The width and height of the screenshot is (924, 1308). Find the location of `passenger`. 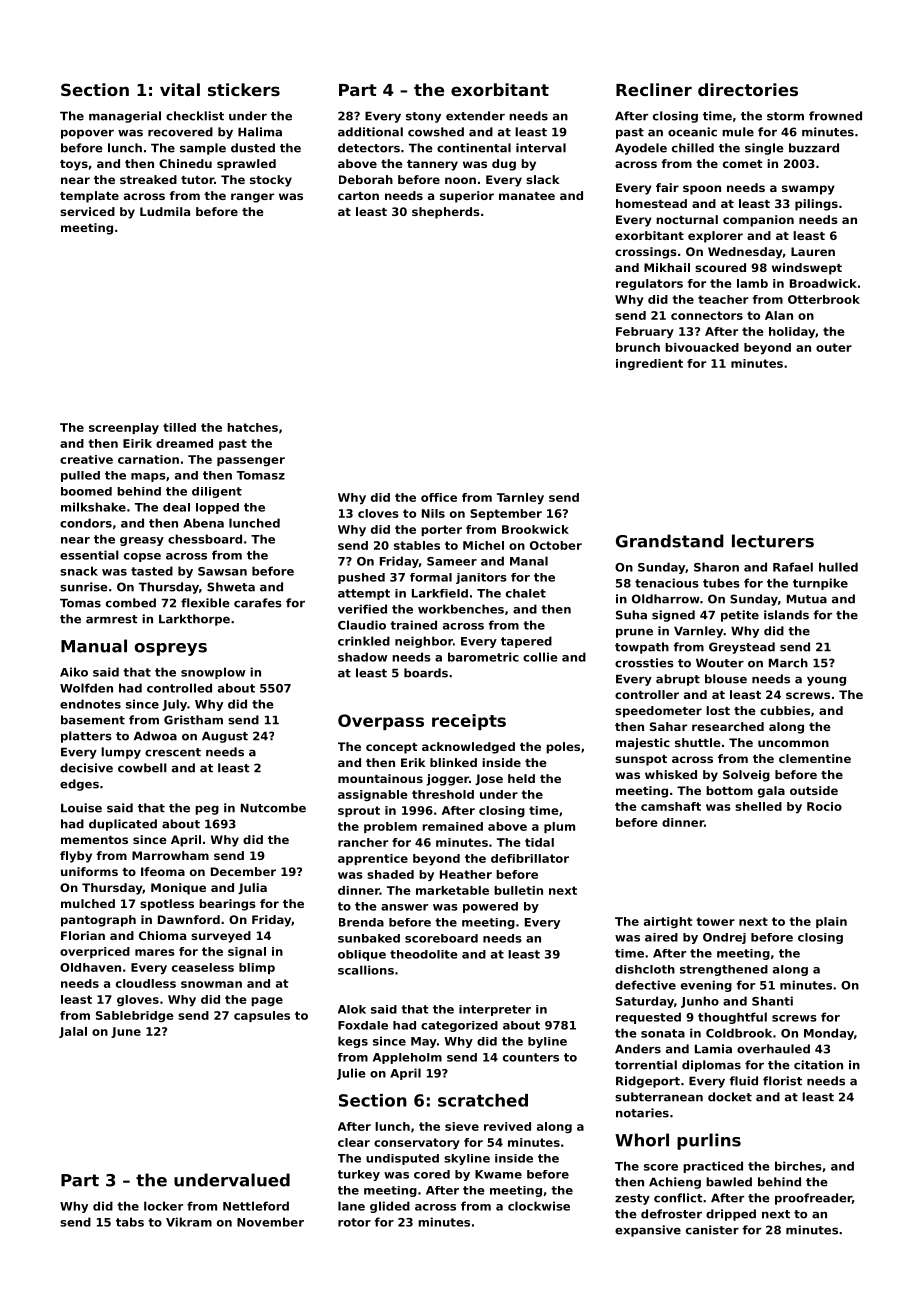

passenger is located at coordinates (251, 461).
